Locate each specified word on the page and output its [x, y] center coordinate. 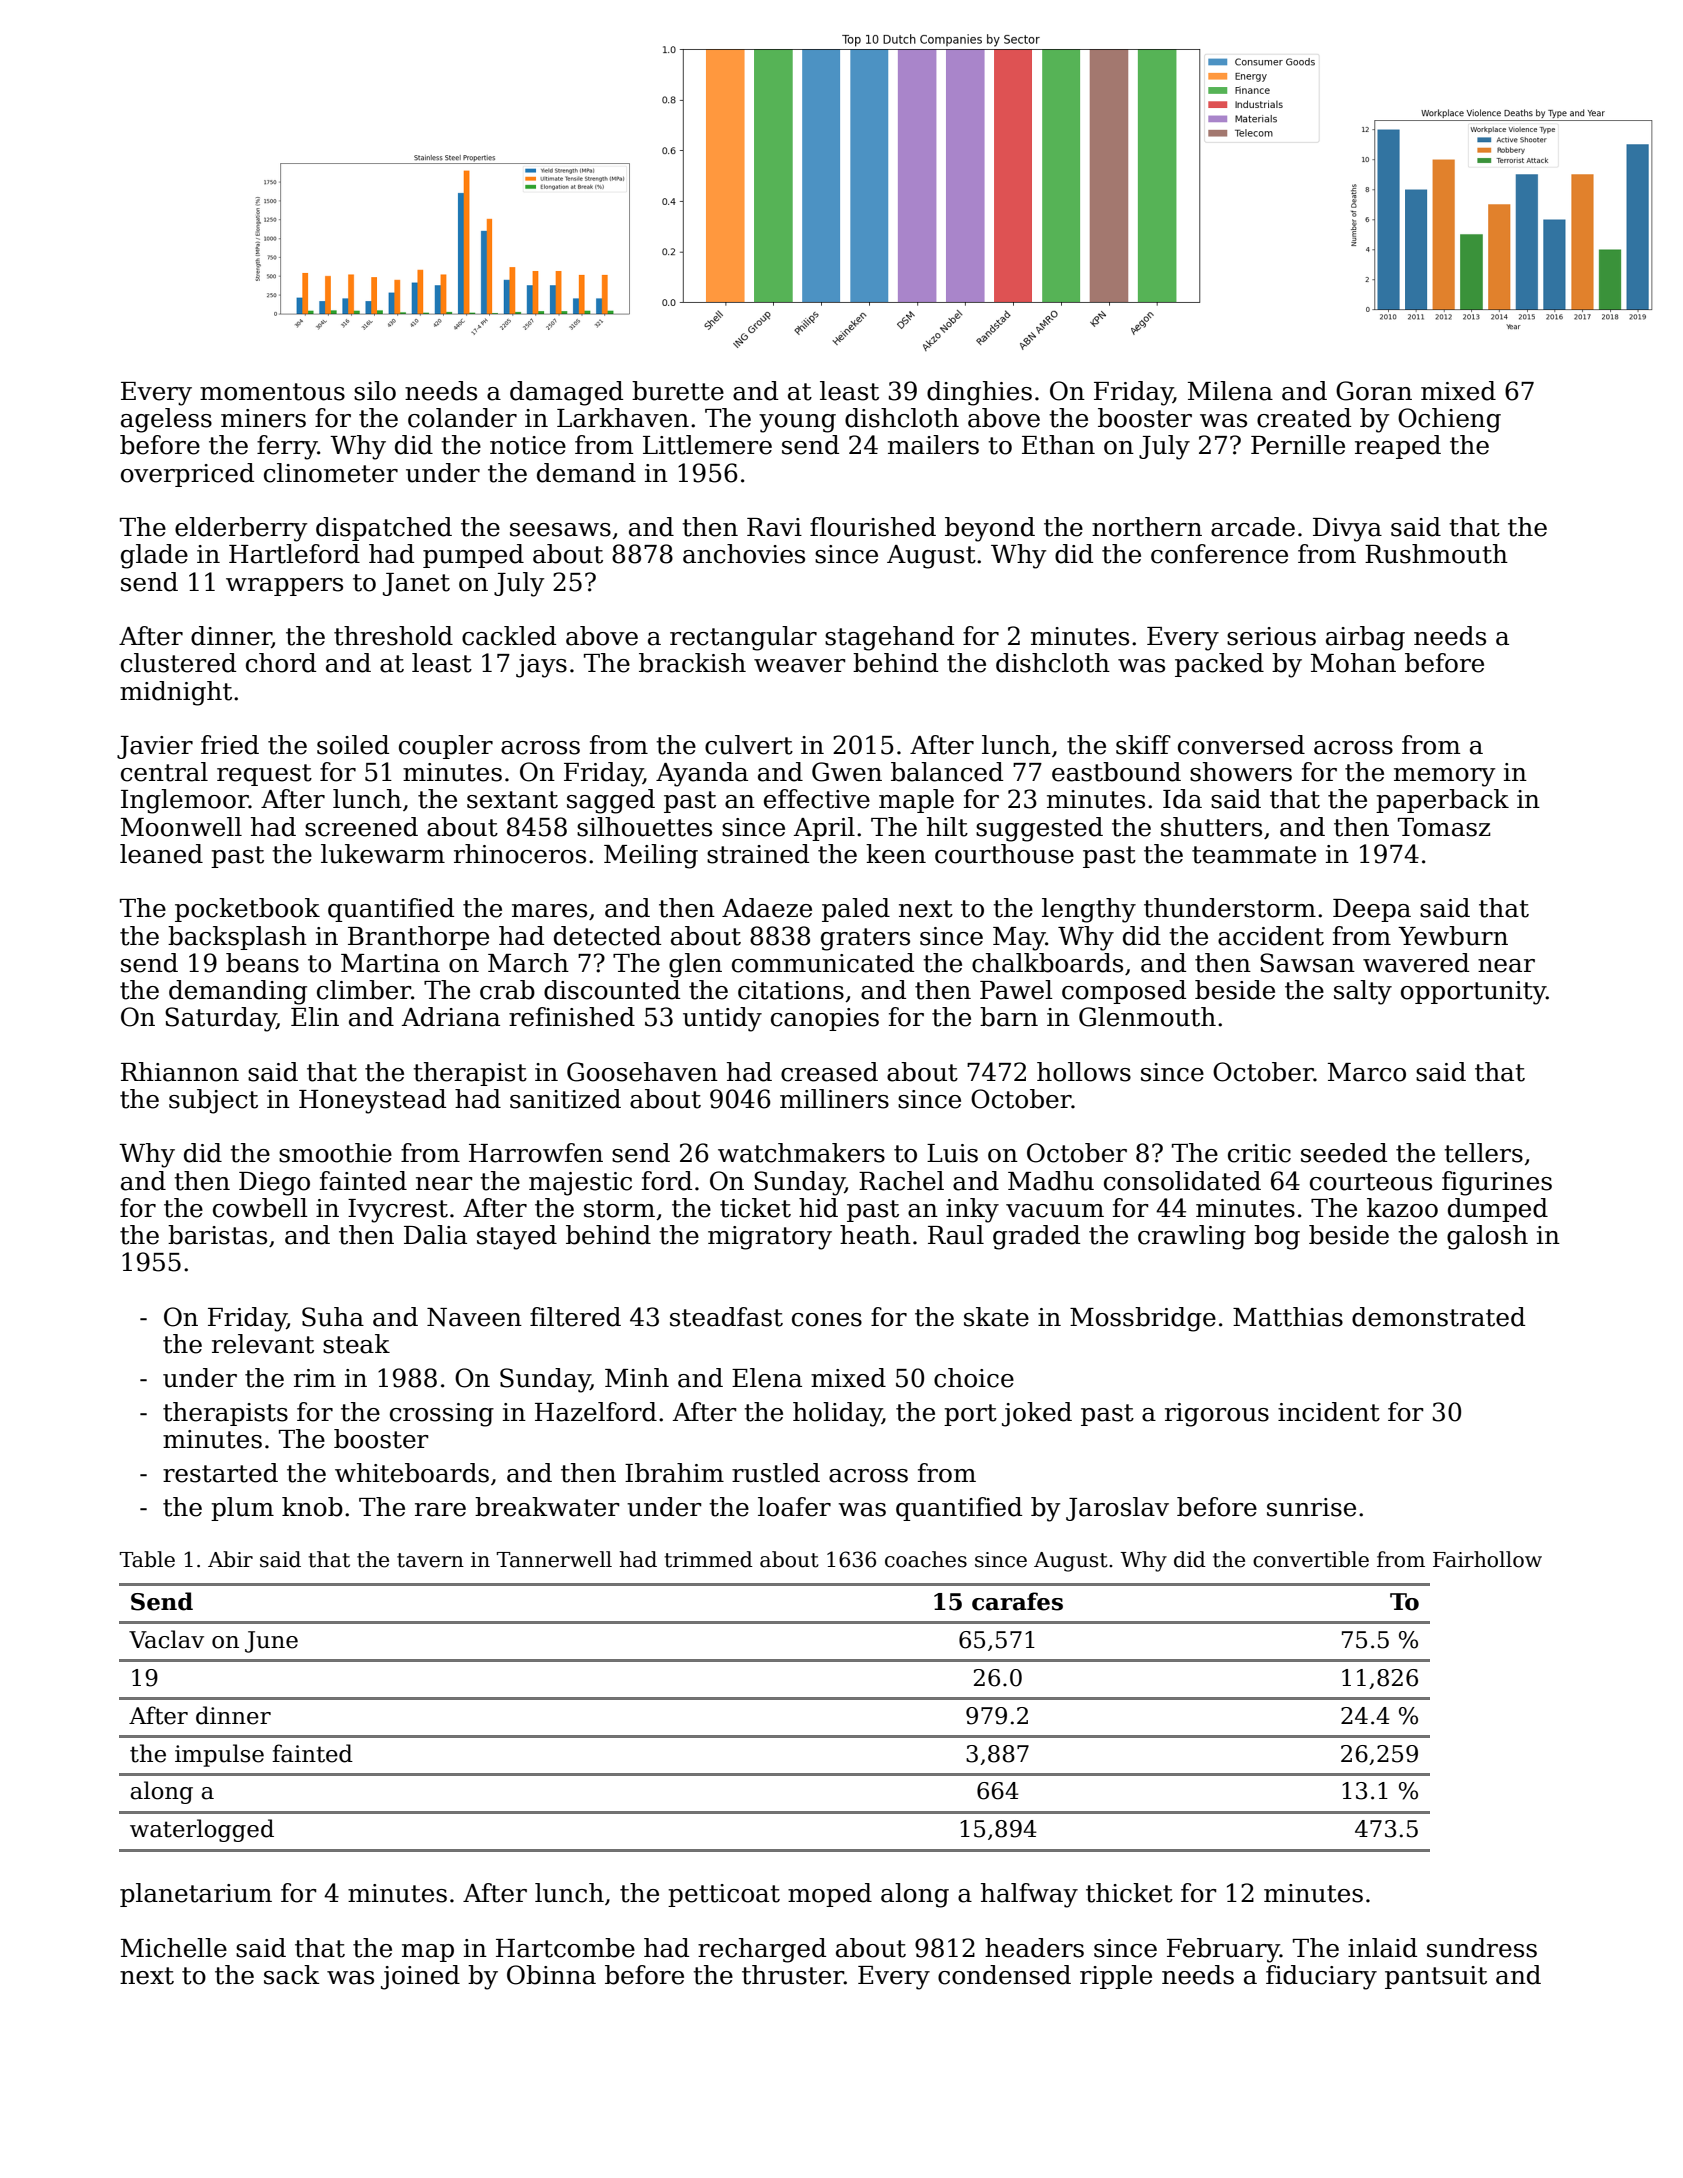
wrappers [284, 587]
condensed [1004, 1975]
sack [292, 1975]
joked [1037, 1414]
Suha [333, 1317]
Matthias [1288, 1317]
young [797, 423]
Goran [1374, 391]
